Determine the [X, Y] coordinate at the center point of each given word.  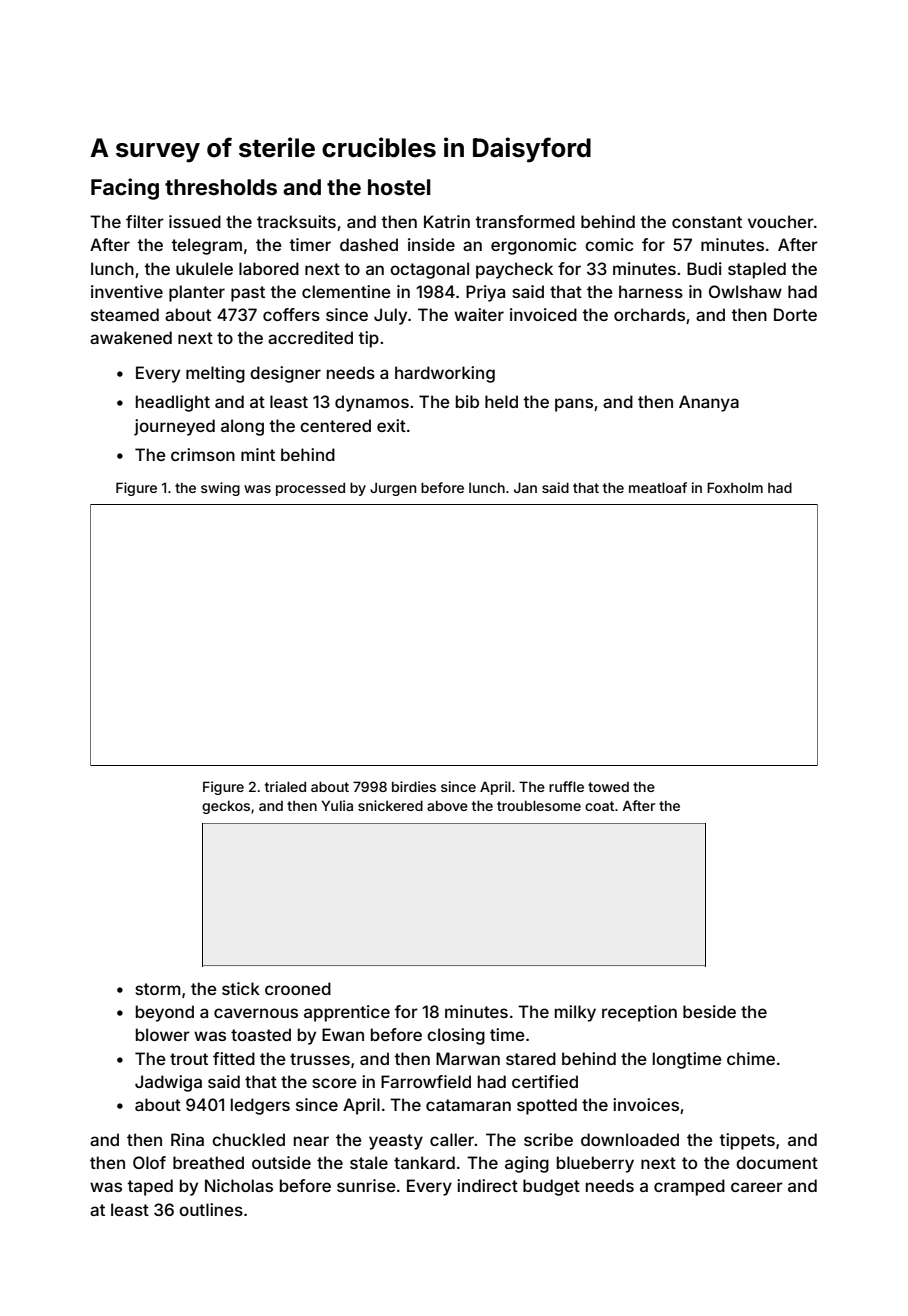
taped [150, 1187]
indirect [487, 1185]
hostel [399, 187]
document [777, 1162]
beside [709, 1011]
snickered [390, 805]
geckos [226, 807]
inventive [127, 291]
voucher [781, 221]
